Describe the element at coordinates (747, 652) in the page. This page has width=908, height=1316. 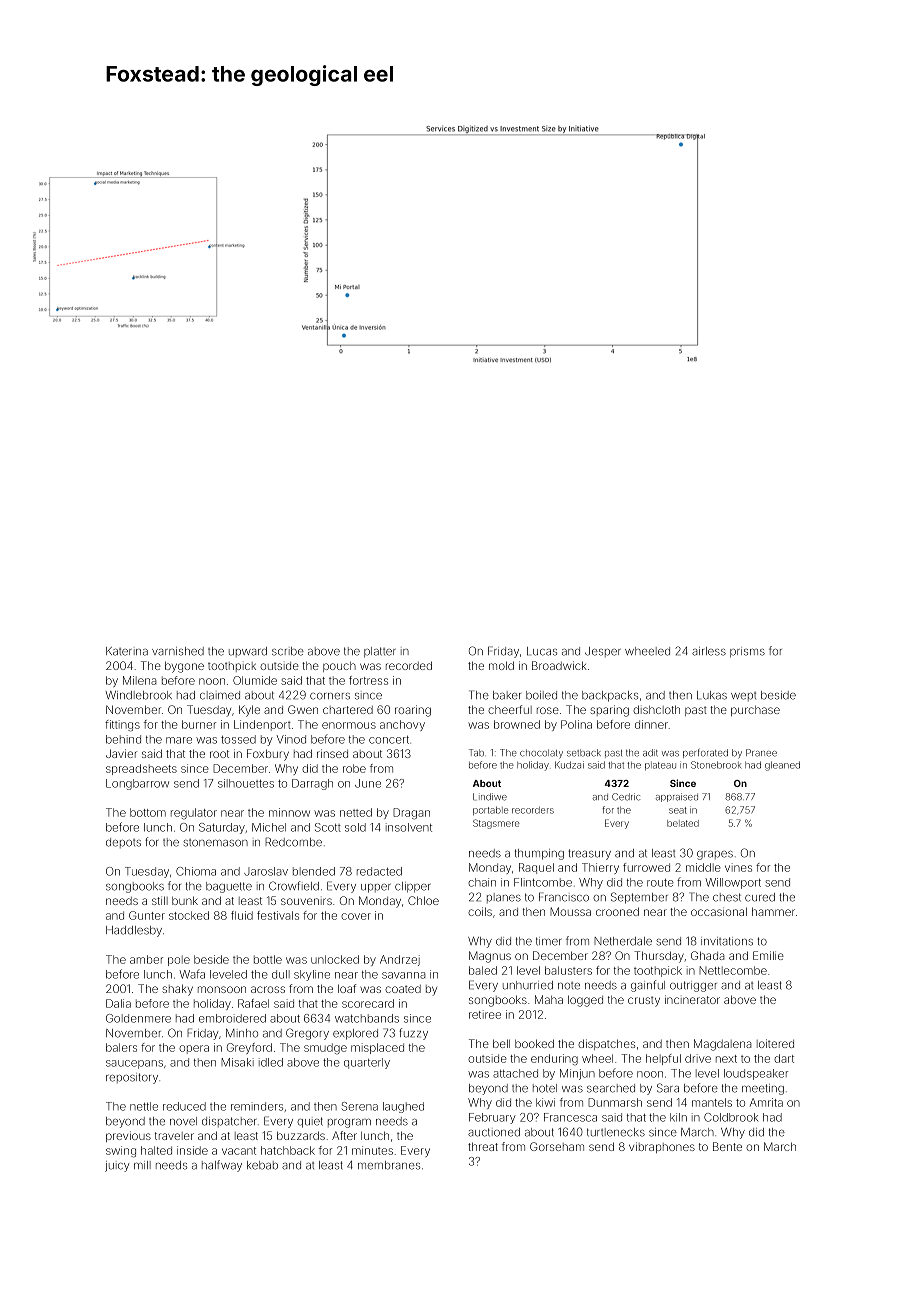
I see `prisms` at that location.
